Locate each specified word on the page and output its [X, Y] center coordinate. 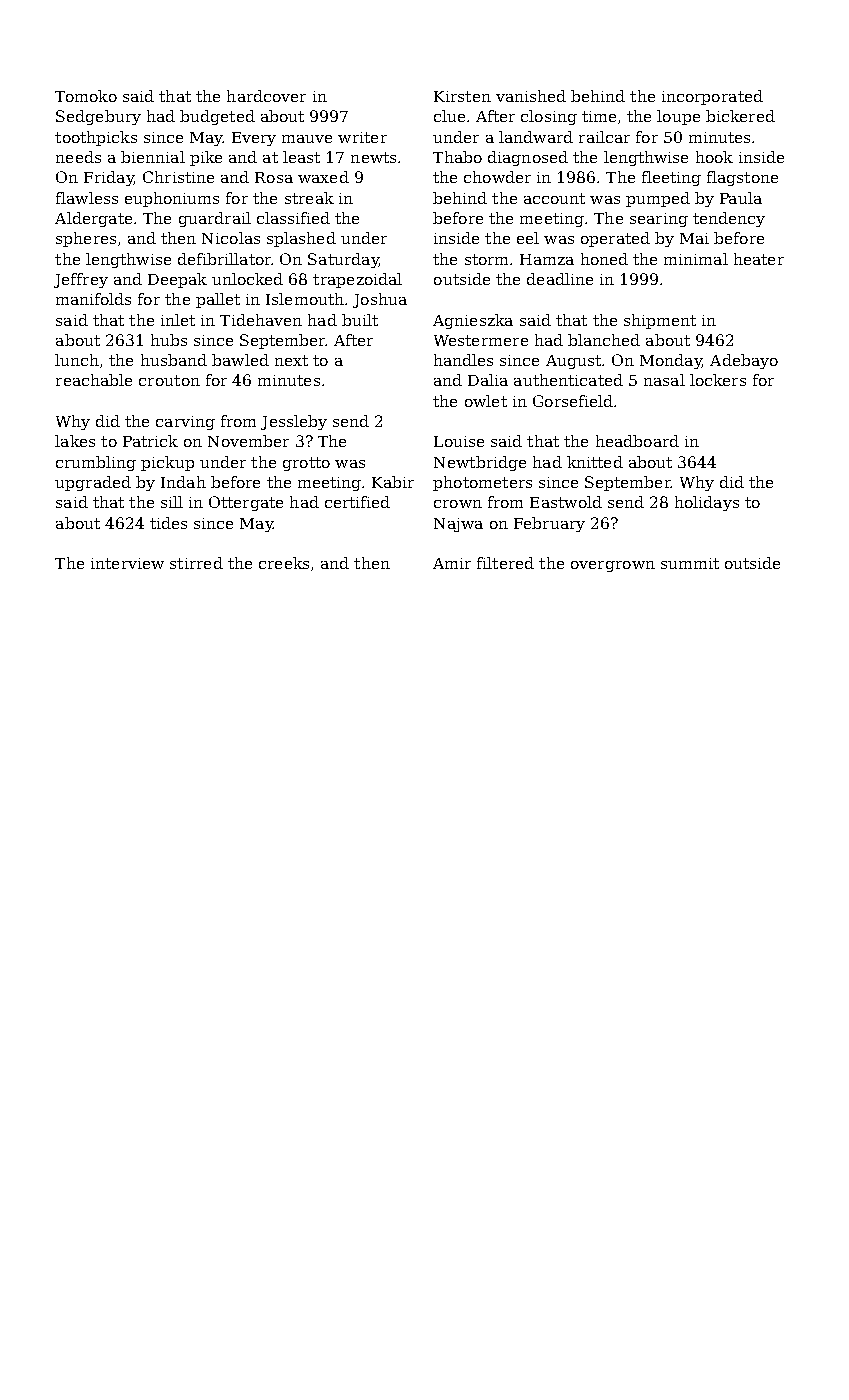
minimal [696, 259]
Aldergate [93, 219]
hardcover [266, 96]
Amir [452, 563]
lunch [77, 360]
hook [714, 157]
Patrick [150, 441]
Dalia [488, 380]
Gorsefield [573, 401]
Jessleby [294, 422]
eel [528, 238]
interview [127, 563]
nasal [664, 380]
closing [549, 117]
